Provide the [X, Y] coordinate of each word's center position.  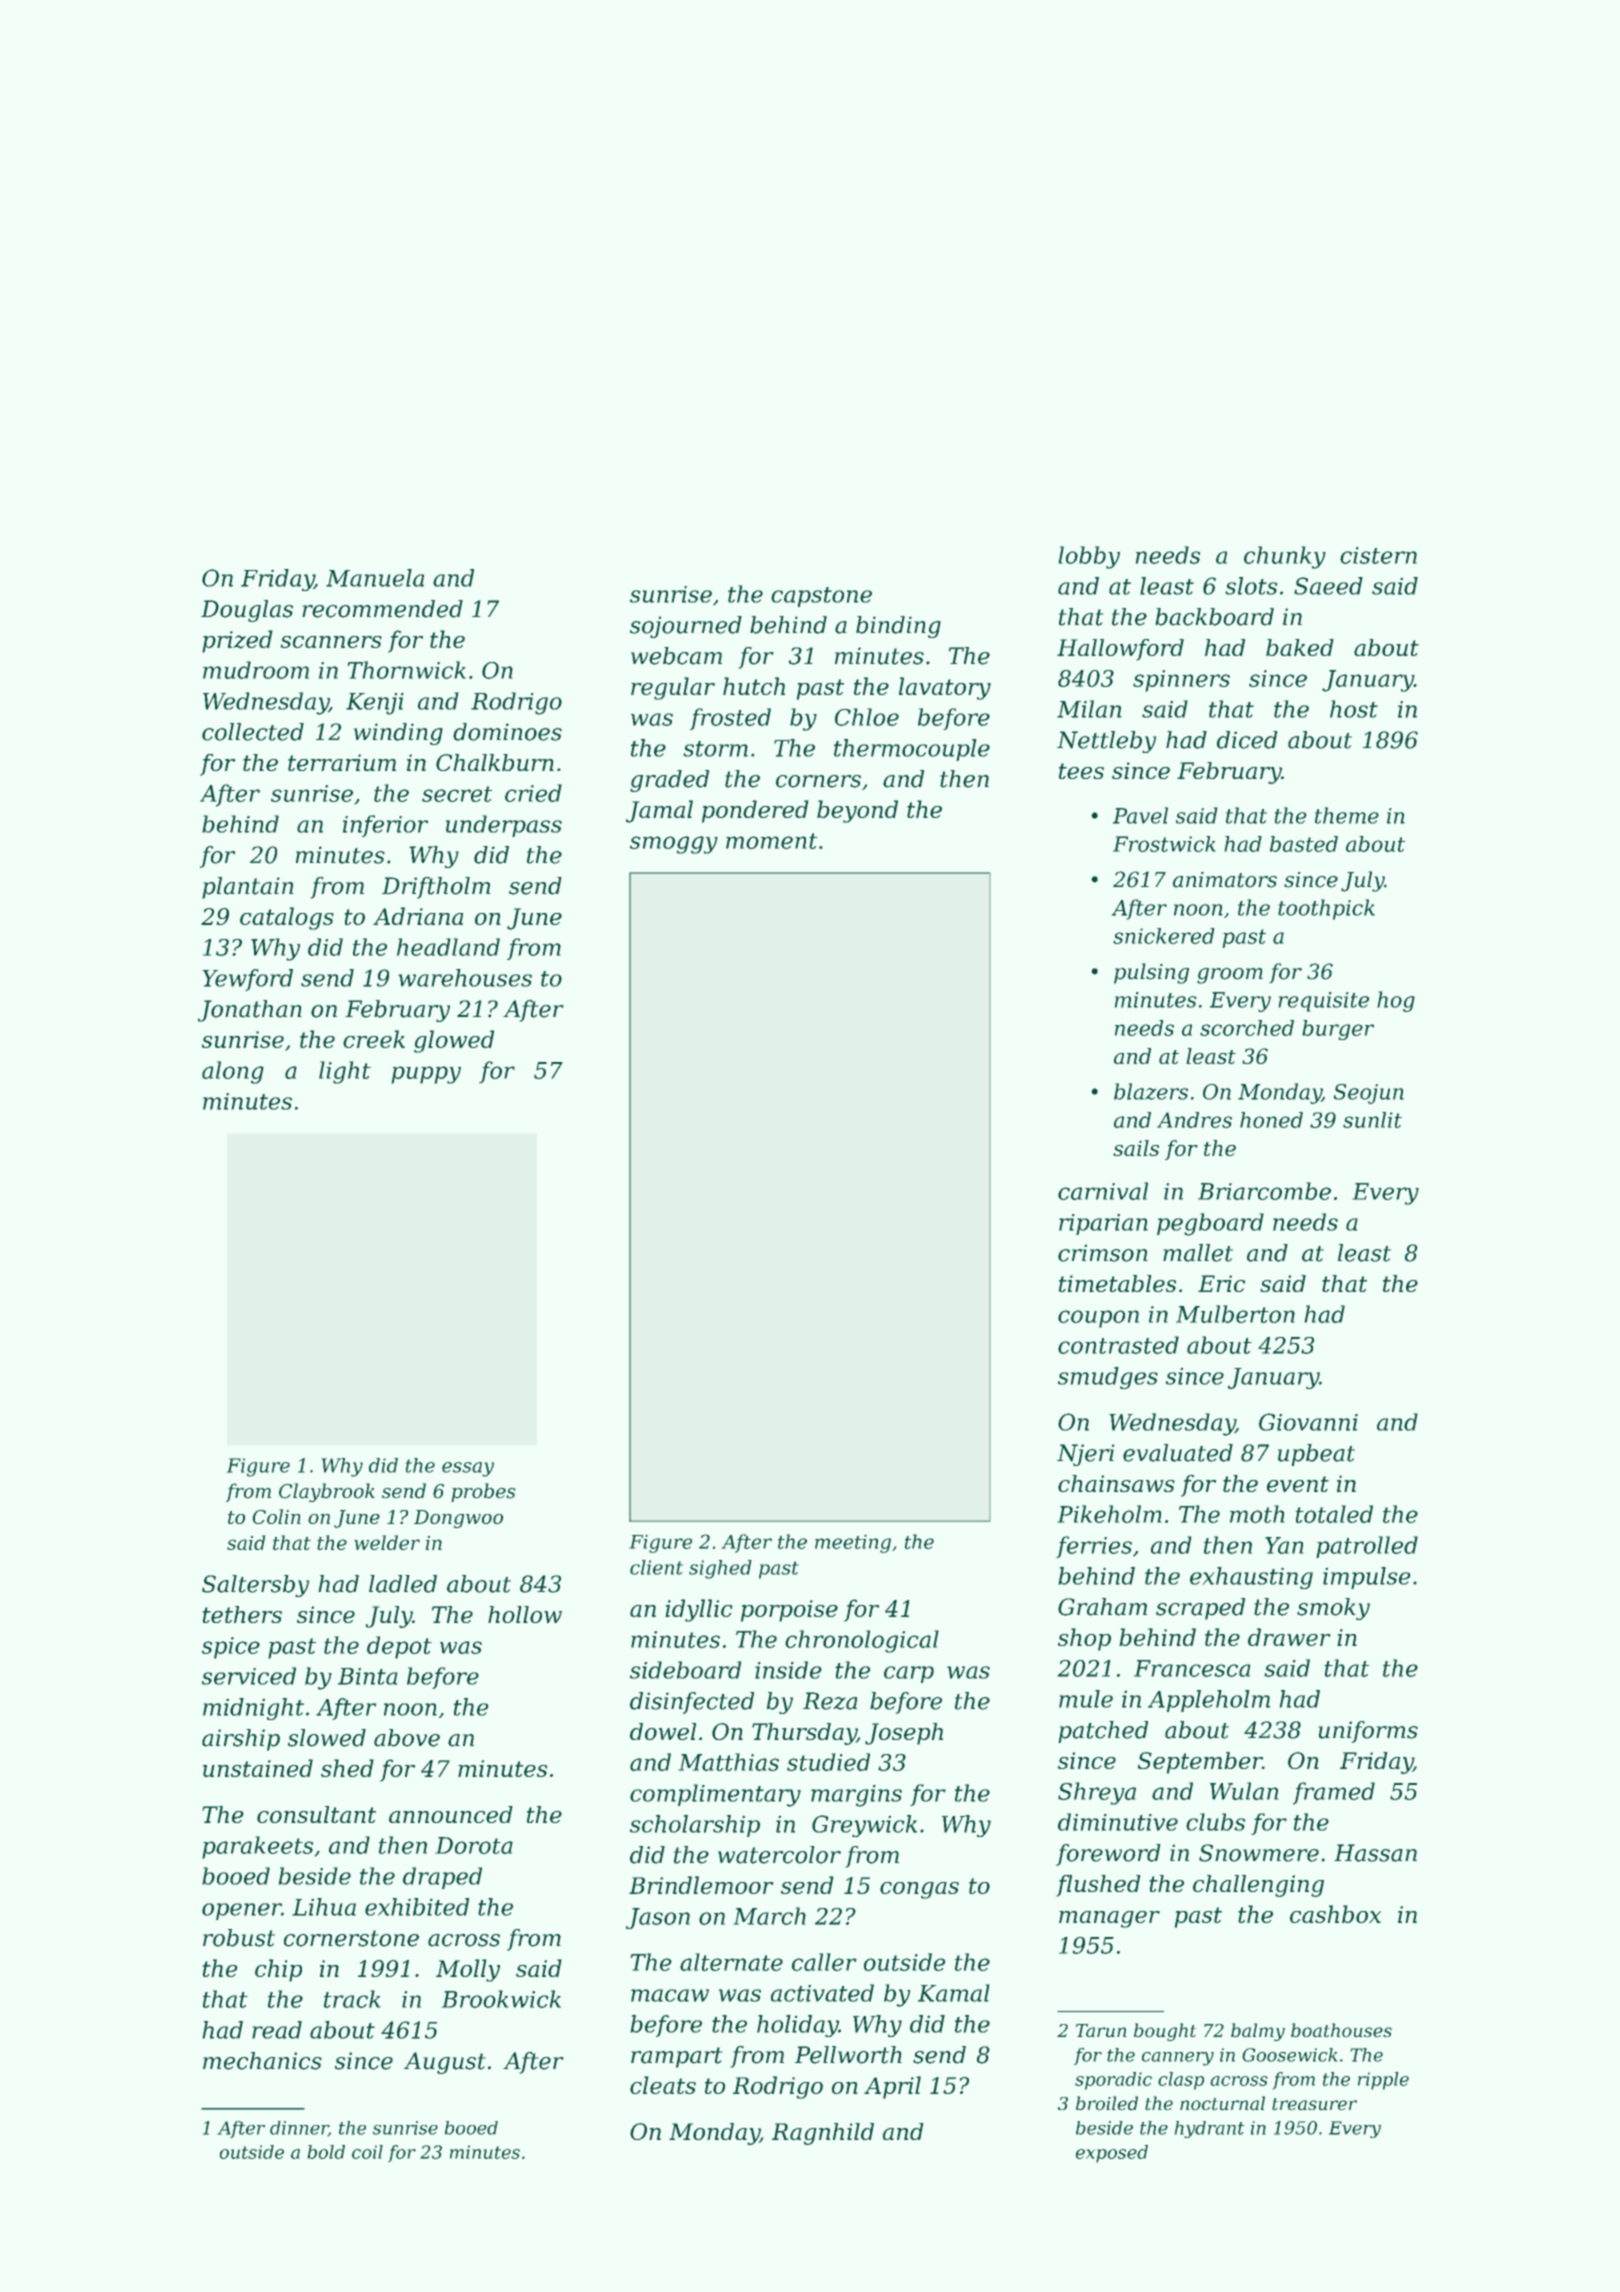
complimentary [715, 1795]
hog [1396, 1001]
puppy [426, 1075]
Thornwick [407, 670]
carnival [1103, 1191]
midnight [253, 1709]
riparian [1103, 1224]
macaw [670, 1995]
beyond [857, 811]
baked [1300, 647]
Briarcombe [1264, 1191]
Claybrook [327, 1492]
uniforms [1368, 1732]
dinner [299, 2128]
